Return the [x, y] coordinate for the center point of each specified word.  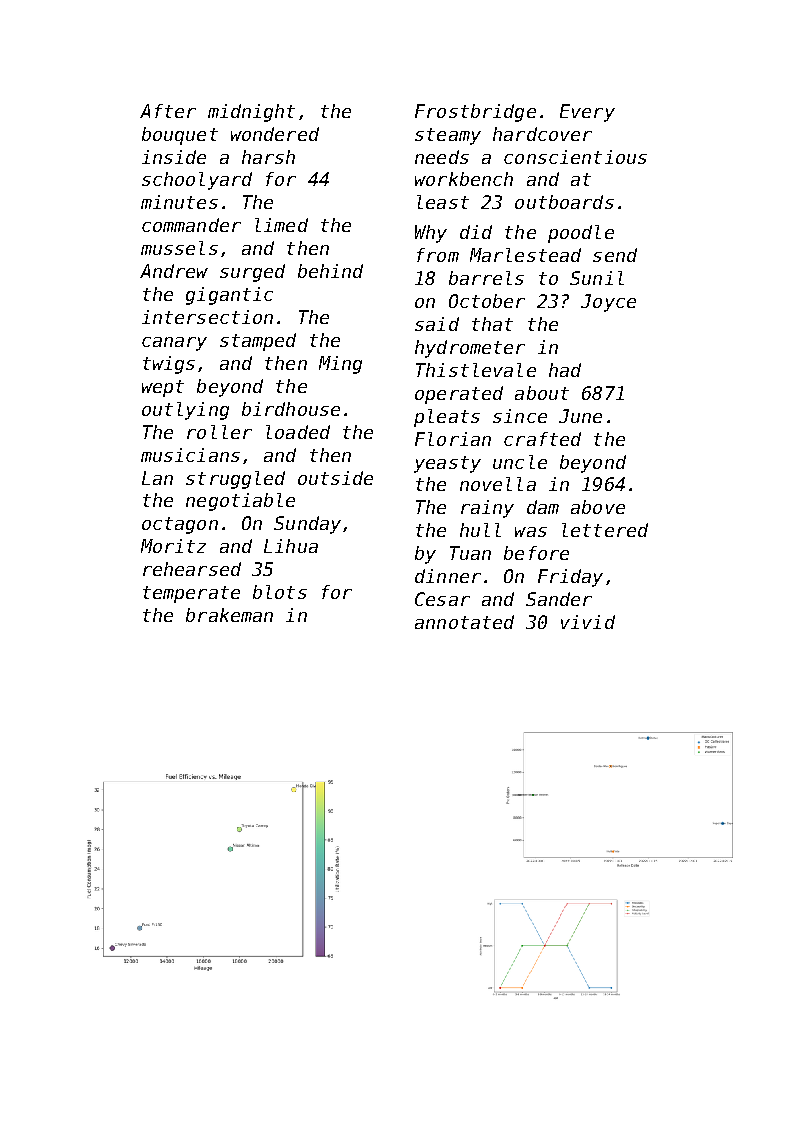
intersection [207, 317]
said [437, 324]
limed [281, 225]
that [492, 324]
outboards [564, 202]
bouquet [180, 136]
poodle [581, 234]
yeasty [447, 464]
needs [442, 157]
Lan [157, 478]
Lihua [291, 546]
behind [330, 271]
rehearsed [192, 569]
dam [543, 507]
